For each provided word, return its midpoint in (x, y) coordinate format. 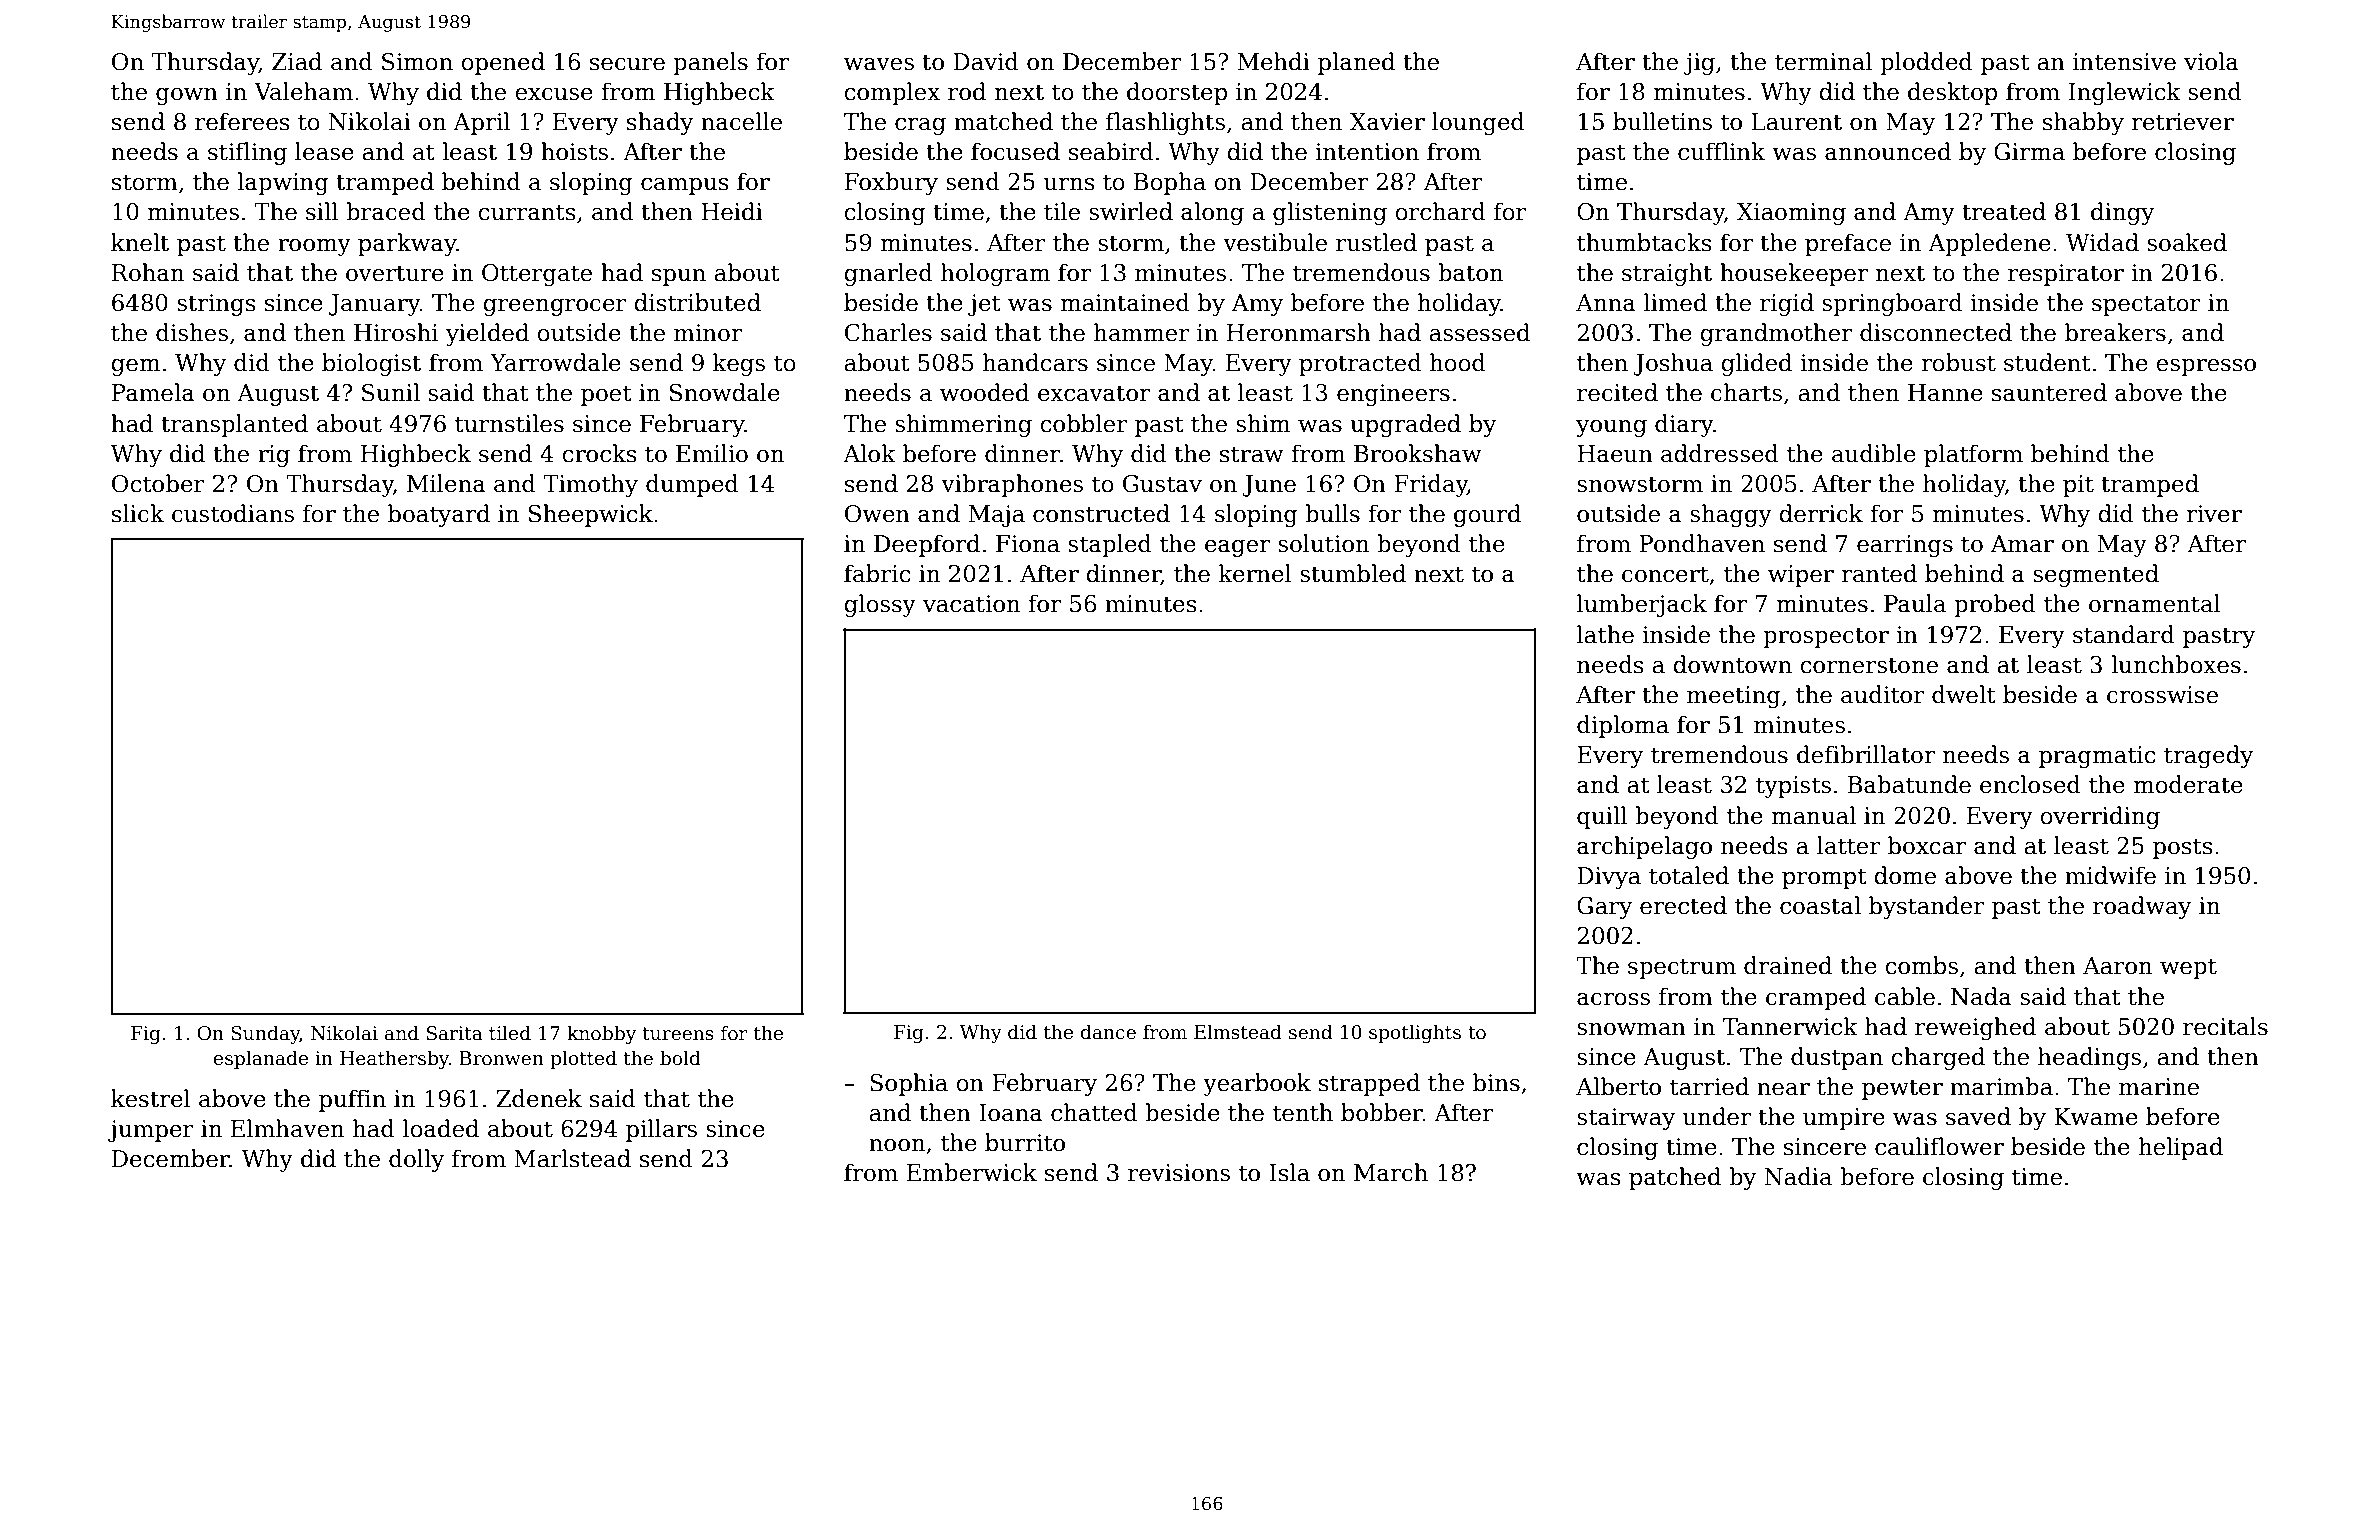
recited (1617, 392)
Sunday (265, 1034)
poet (606, 395)
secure (627, 64)
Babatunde (1909, 784)
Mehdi (1274, 61)
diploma (1623, 726)
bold (680, 1058)
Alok (869, 453)
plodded (1926, 63)
